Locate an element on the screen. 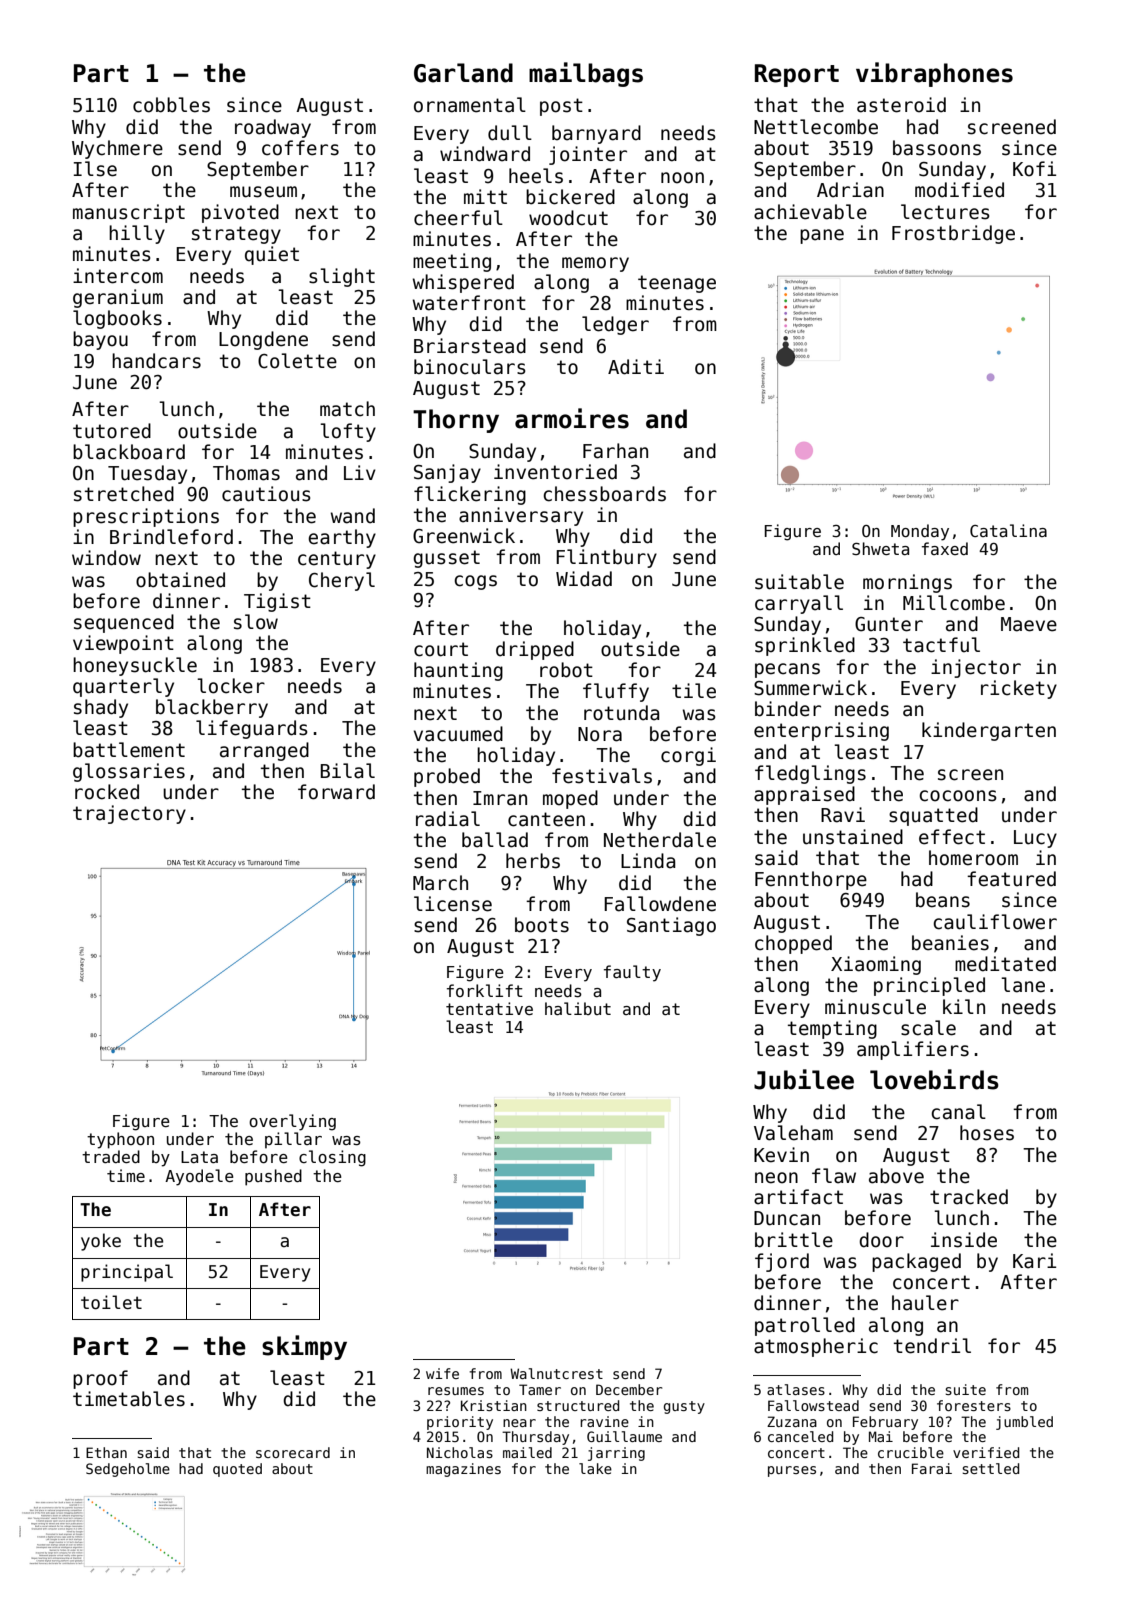  Flintbury is located at coordinates (606, 558).
